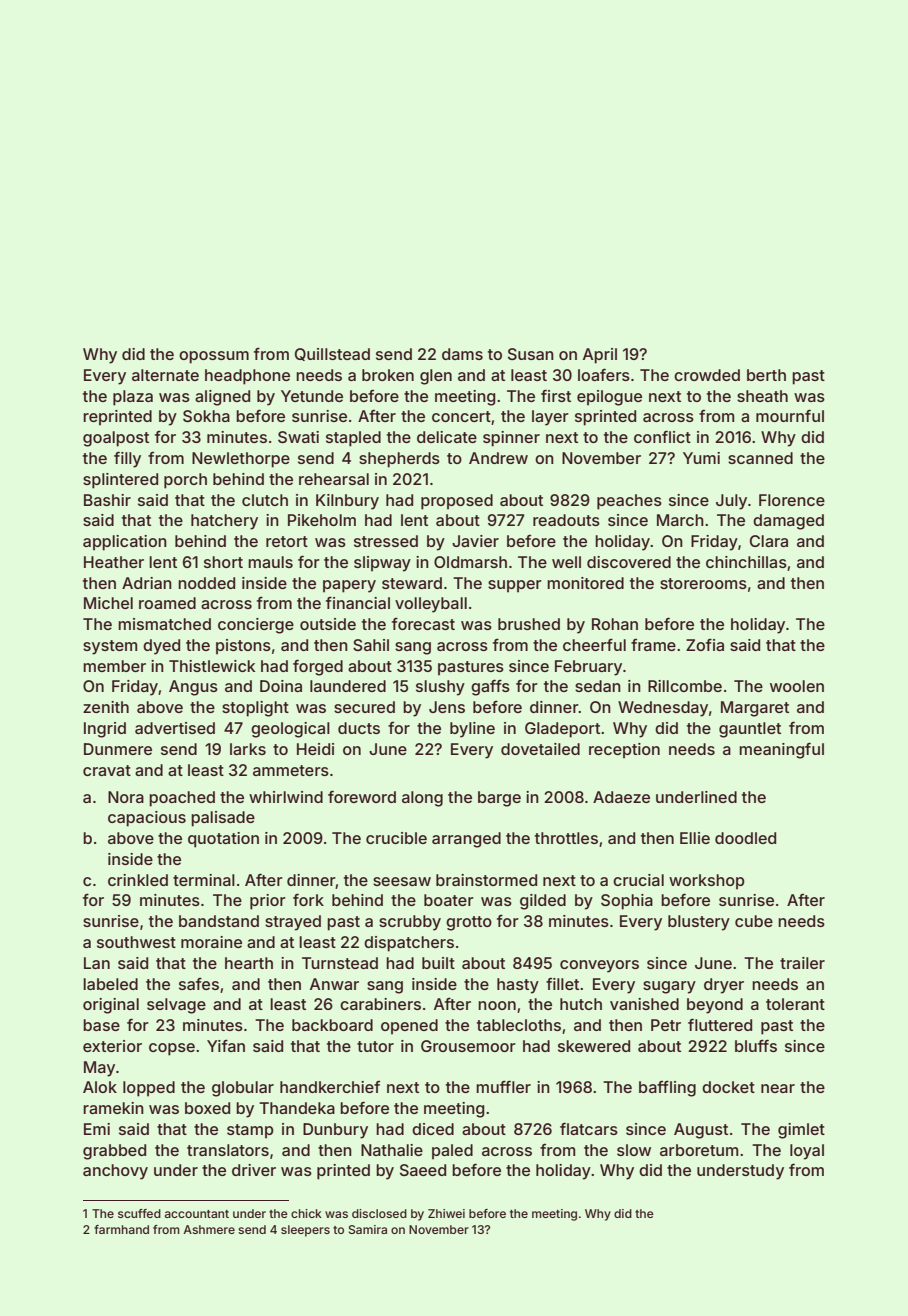 The height and width of the screenshot is (1316, 908). What do you see at coordinates (446, 1213) in the screenshot?
I see `Zhiwei` at bounding box center [446, 1213].
